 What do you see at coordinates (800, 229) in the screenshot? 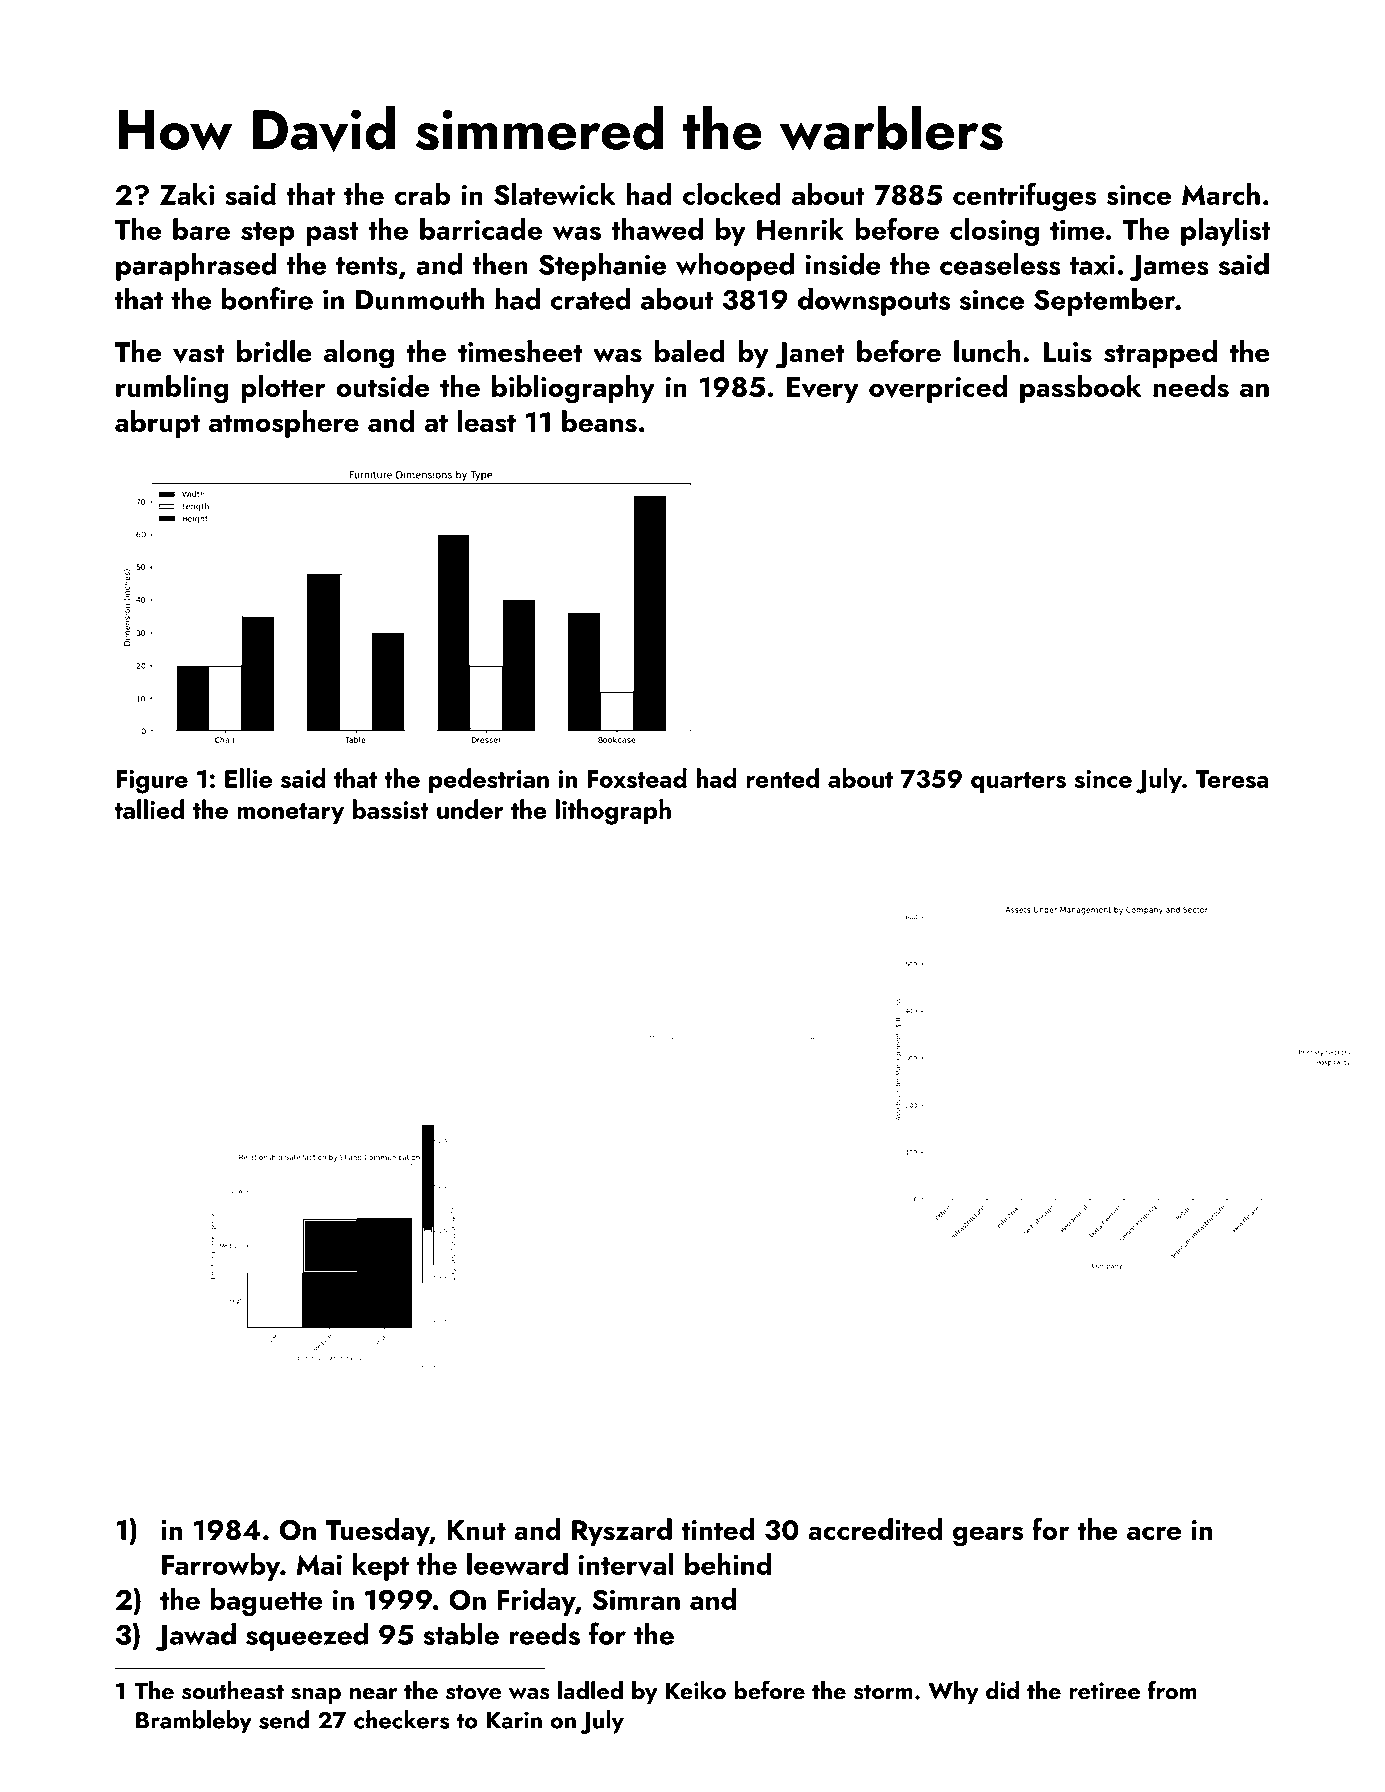
I see `Henrik` at bounding box center [800, 229].
